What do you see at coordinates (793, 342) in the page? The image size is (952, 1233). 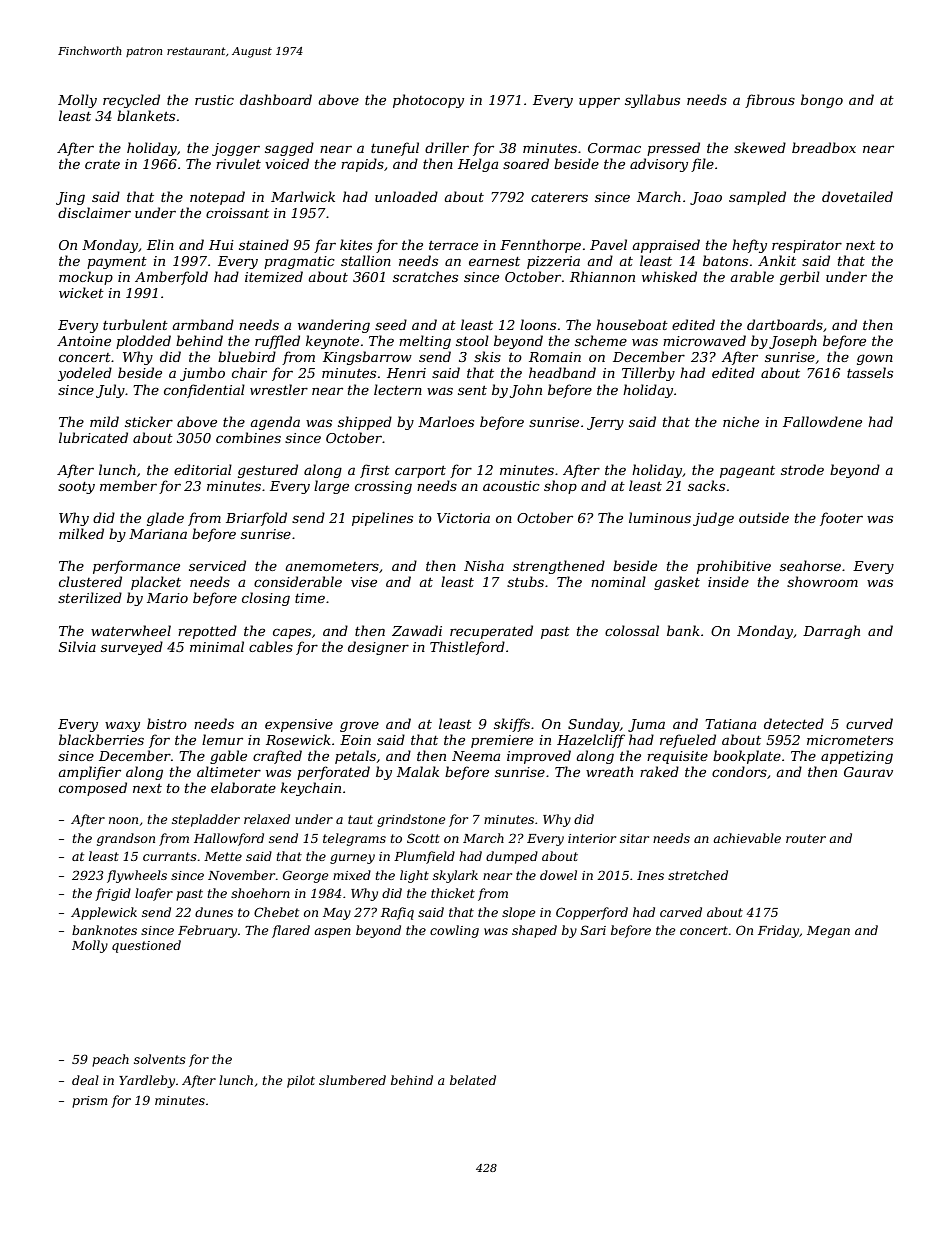 I see `Joseph` at bounding box center [793, 342].
